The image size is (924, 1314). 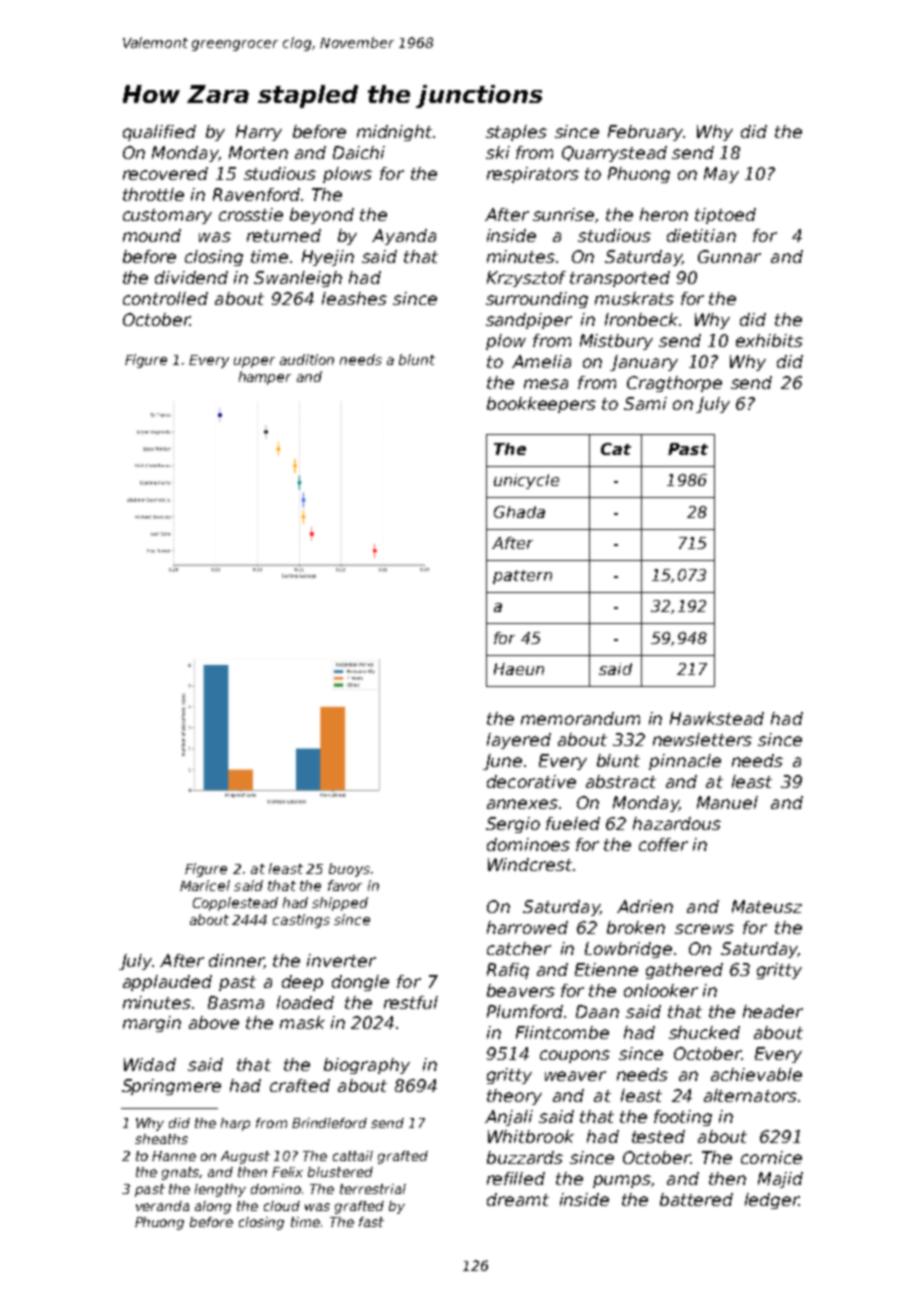 What do you see at coordinates (725, 216) in the image?
I see `tiptoed` at bounding box center [725, 216].
